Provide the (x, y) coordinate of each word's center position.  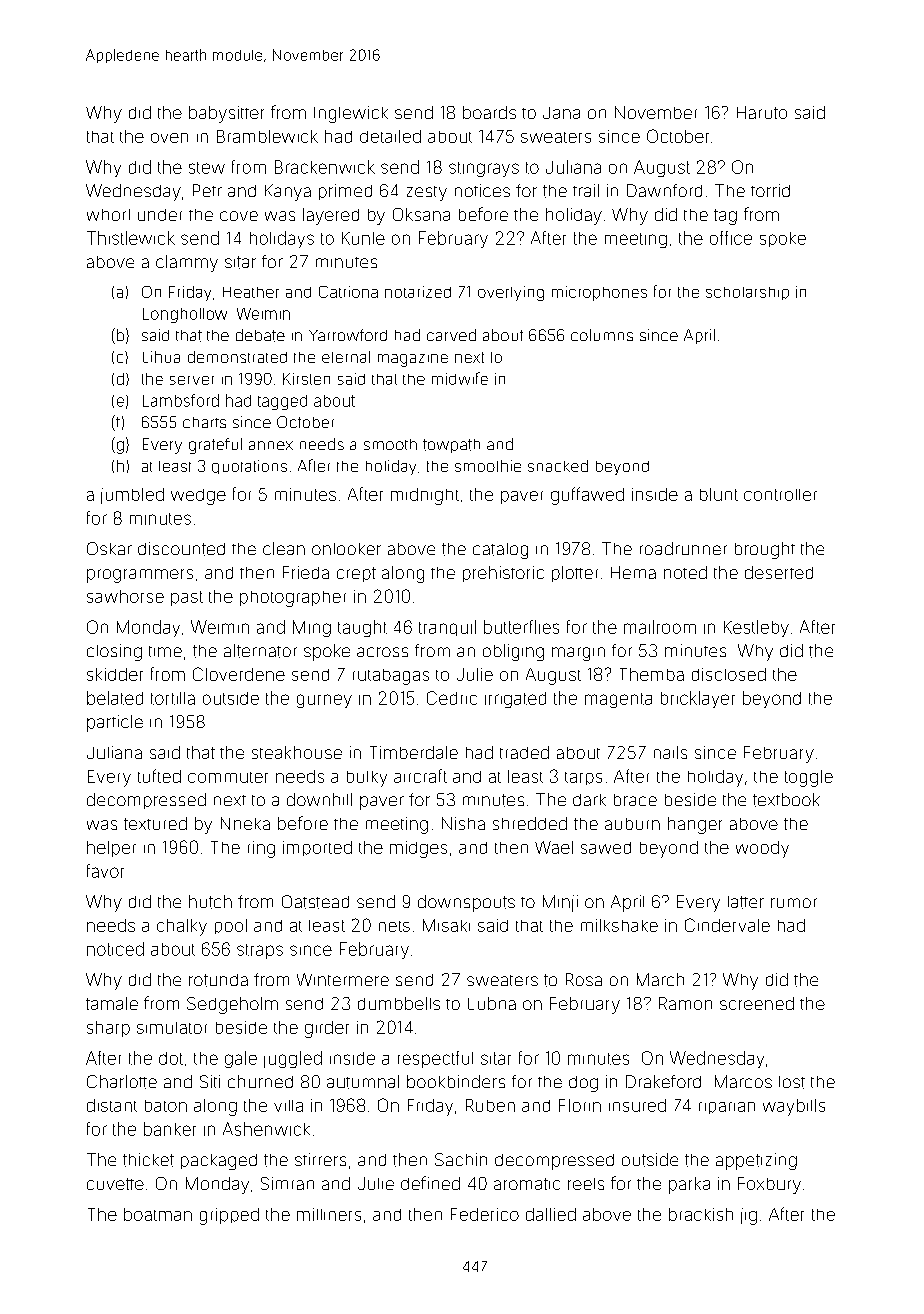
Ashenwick (266, 1129)
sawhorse (125, 596)
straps (260, 951)
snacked (558, 466)
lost (792, 1082)
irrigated (515, 700)
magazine (413, 360)
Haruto (762, 112)
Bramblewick (267, 136)
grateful (215, 446)
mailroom (660, 627)
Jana (561, 113)
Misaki (446, 925)
